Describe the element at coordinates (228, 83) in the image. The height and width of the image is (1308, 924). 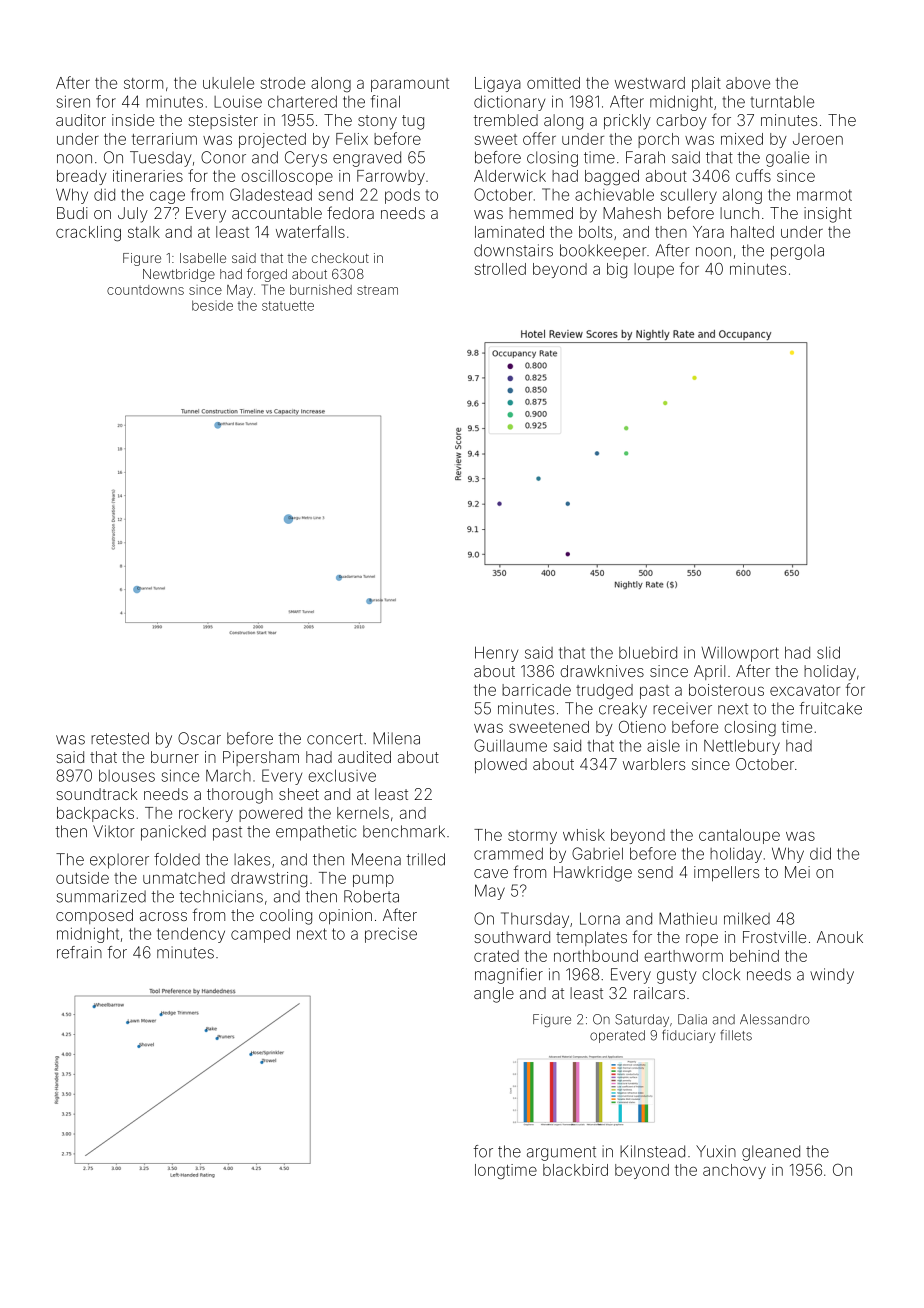
I see `ukulele` at that location.
